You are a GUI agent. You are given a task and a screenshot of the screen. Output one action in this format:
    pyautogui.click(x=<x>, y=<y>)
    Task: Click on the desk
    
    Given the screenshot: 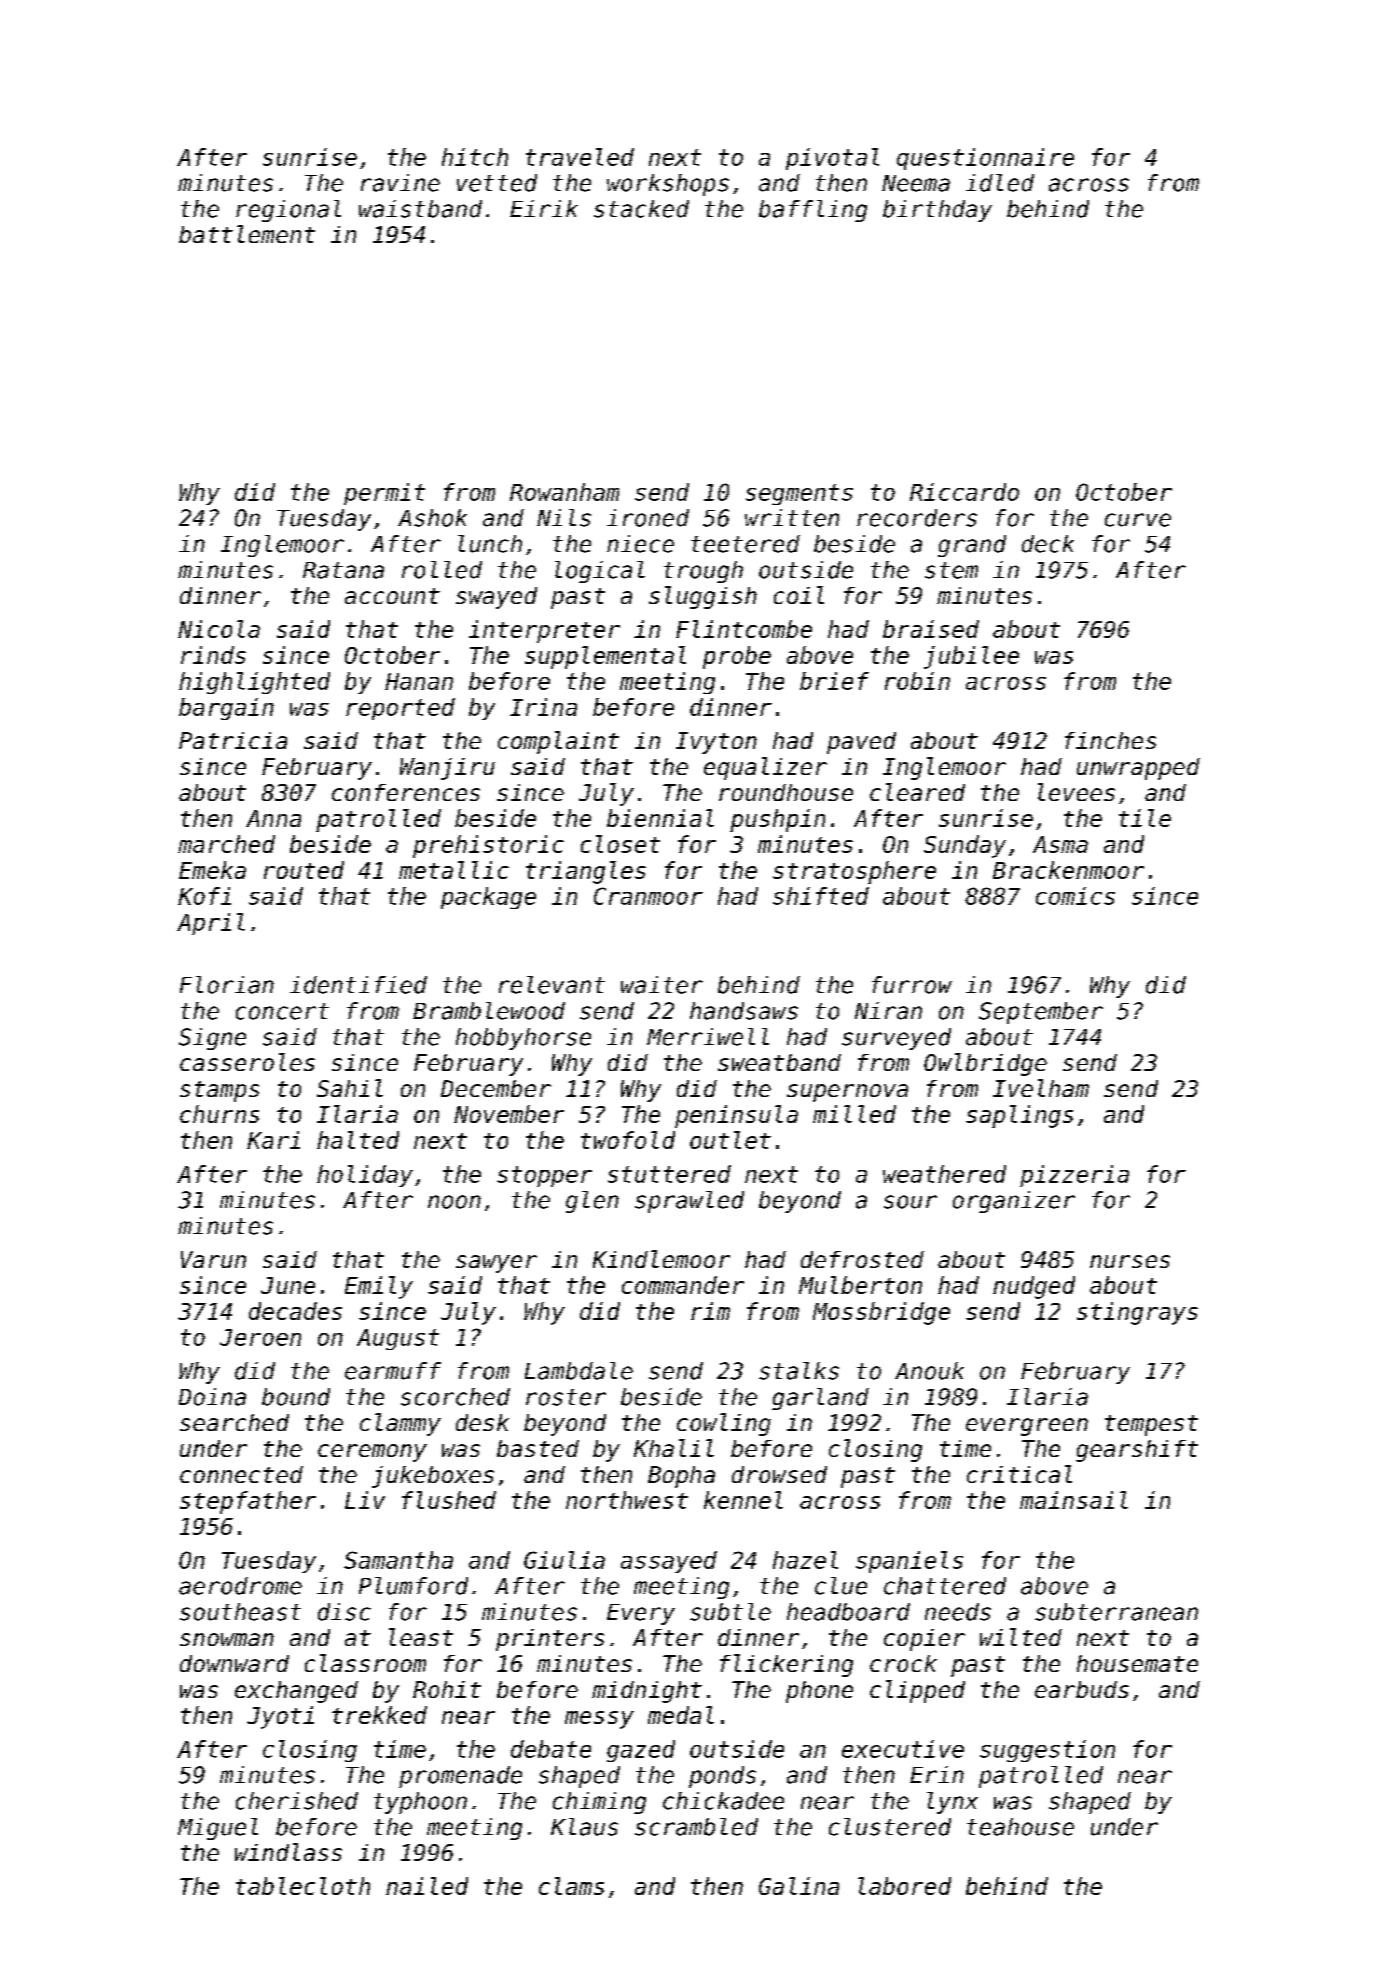 What is the action you would take?
    pyautogui.click(x=482, y=1422)
